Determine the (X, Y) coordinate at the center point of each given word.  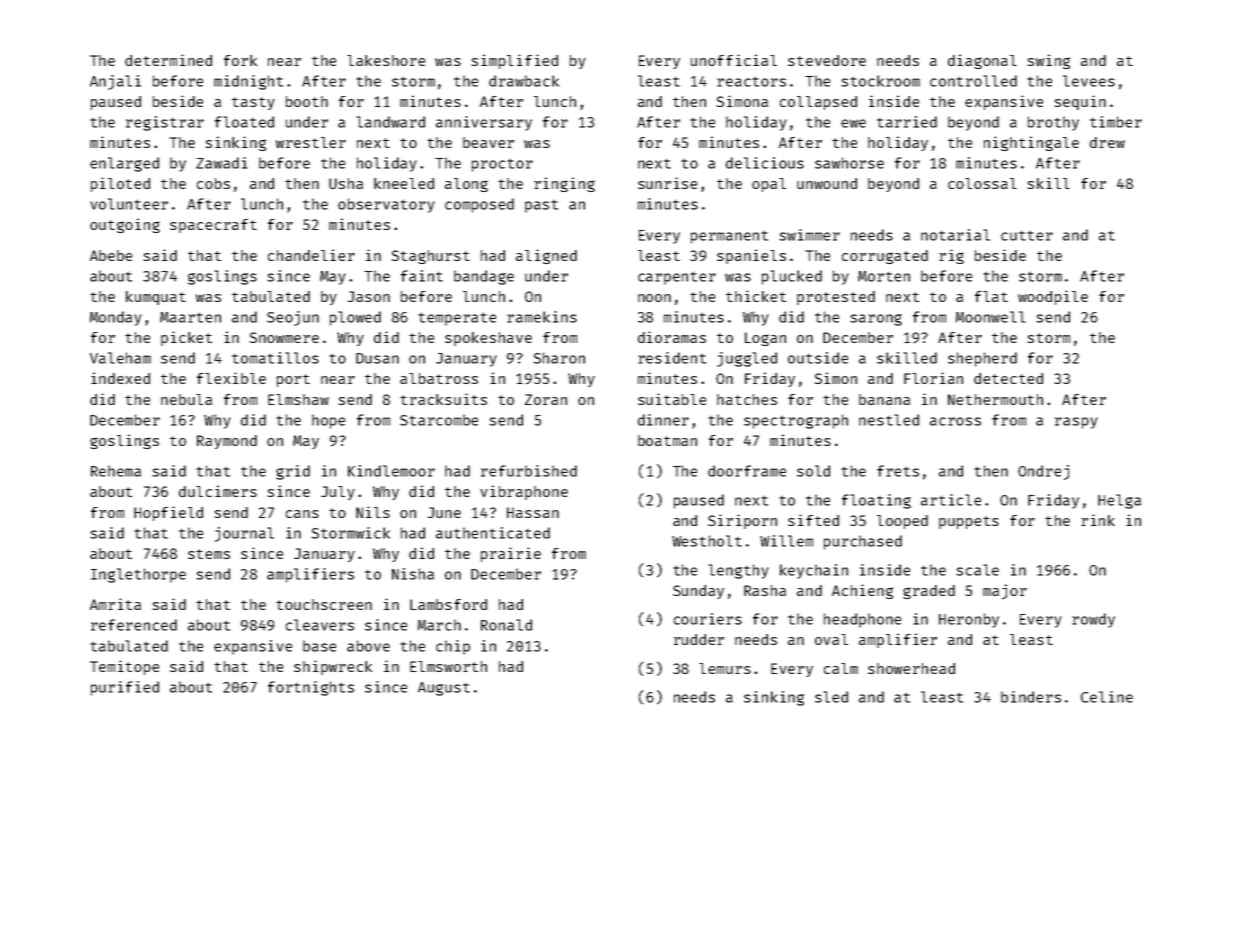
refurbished (529, 471)
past (541, 206)
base (319, 646)
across (955, 421)
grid (293, 472)
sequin (1080, 102)
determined (168, 60)
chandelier (311, 255)
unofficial (734, 60)
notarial (955, 235)
